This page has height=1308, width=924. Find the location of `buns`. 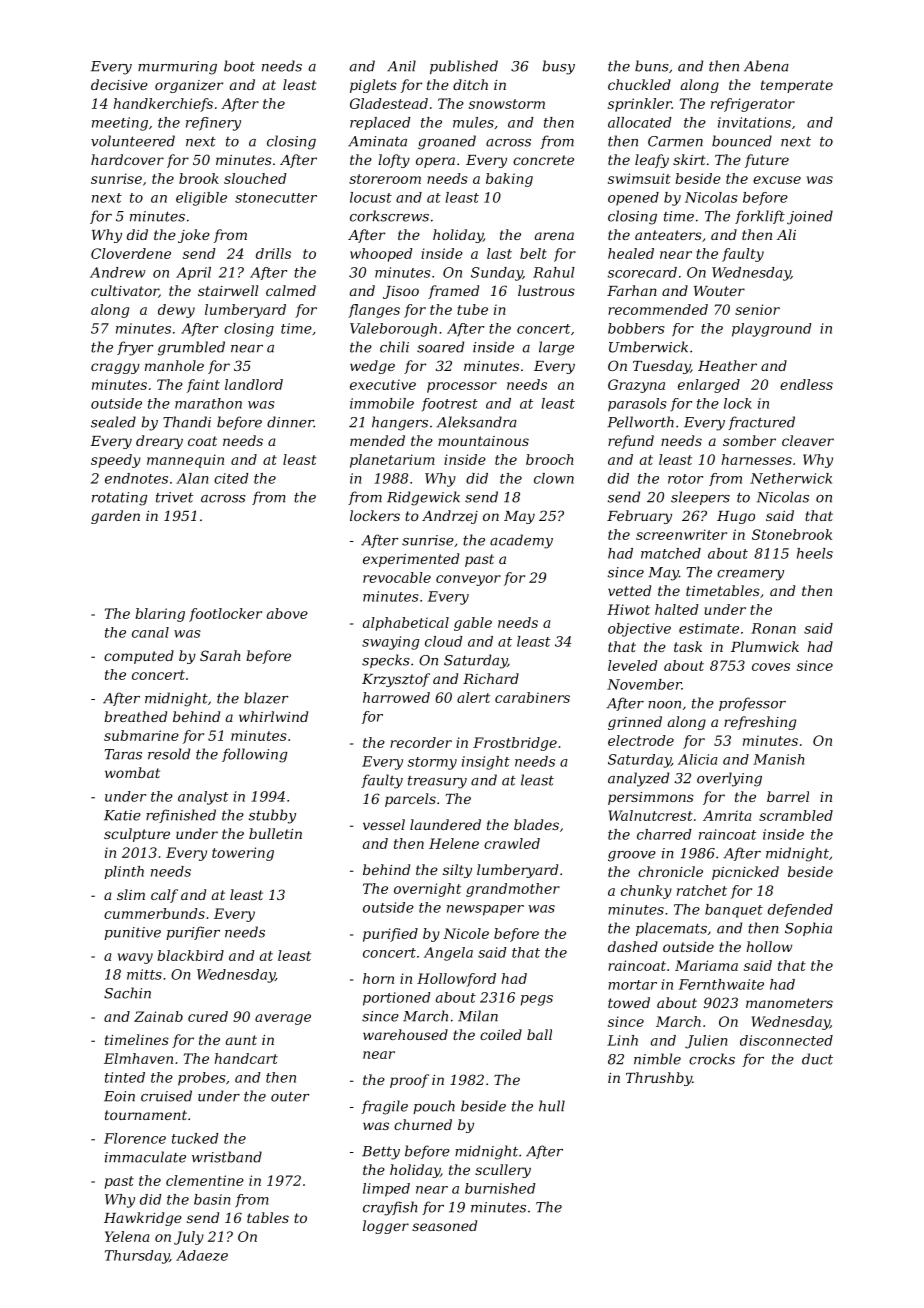

buns is located at coordinates (652, 66).
